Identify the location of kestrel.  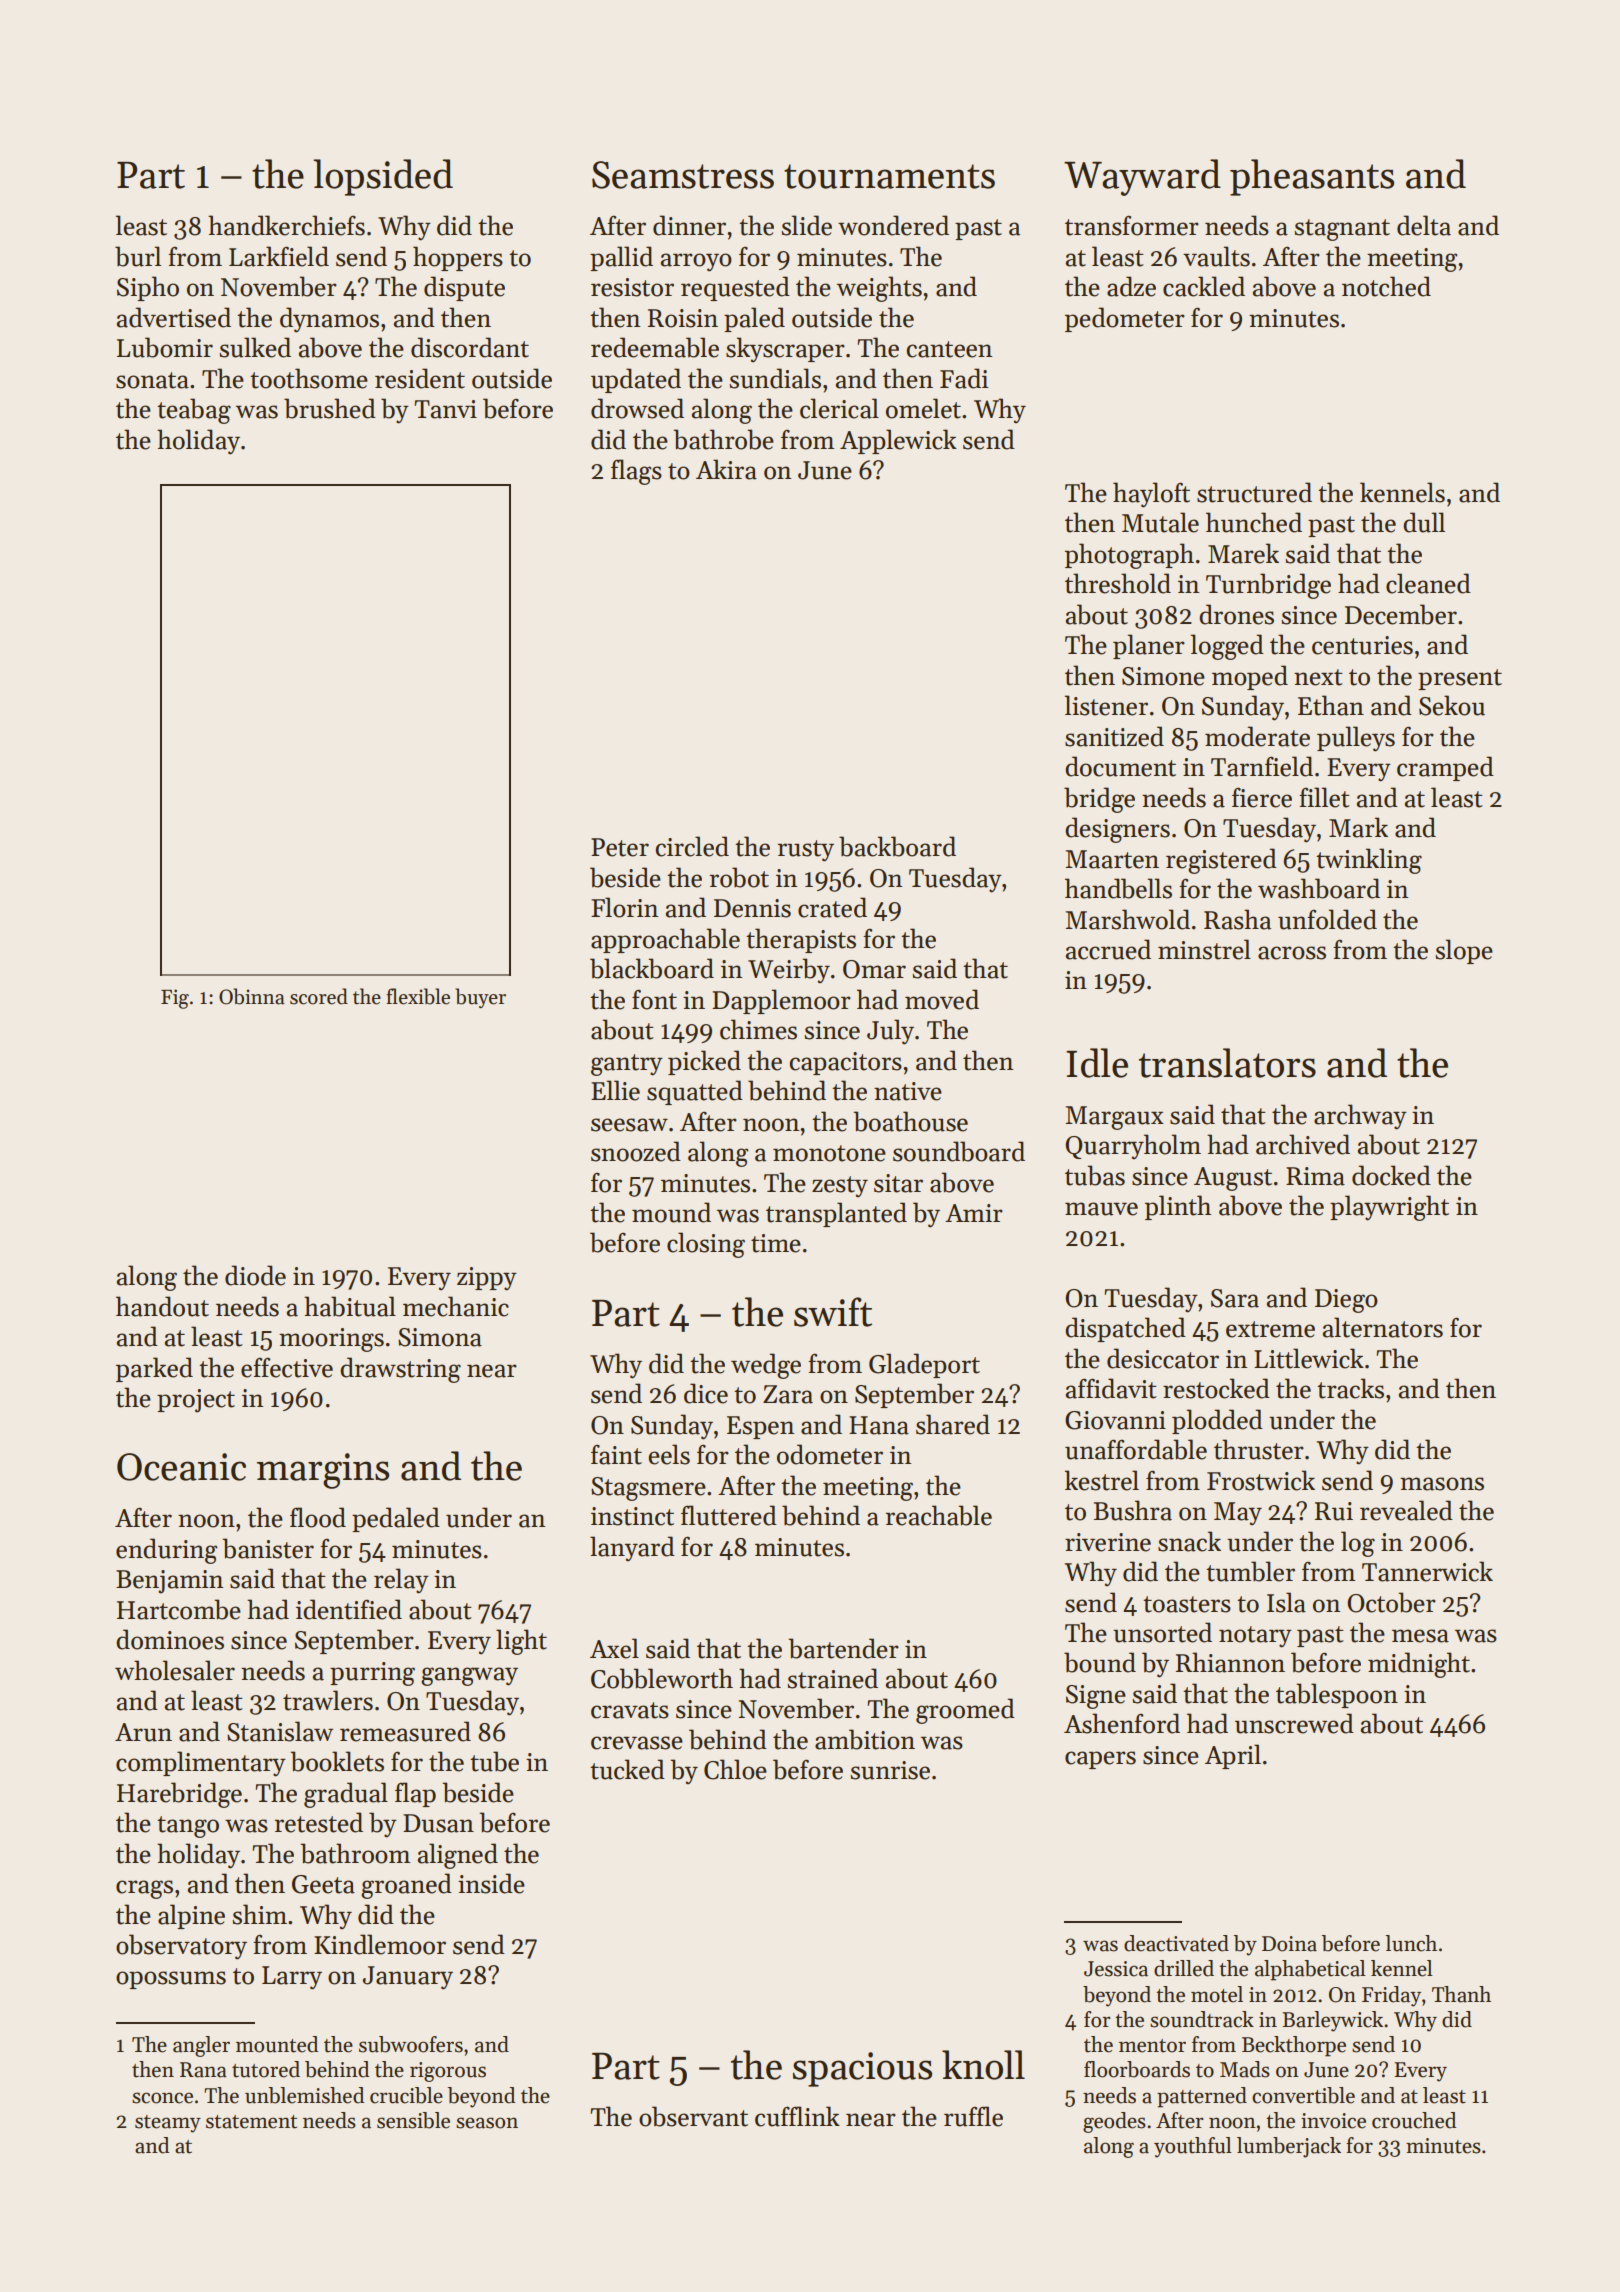
(1102, 1480).
